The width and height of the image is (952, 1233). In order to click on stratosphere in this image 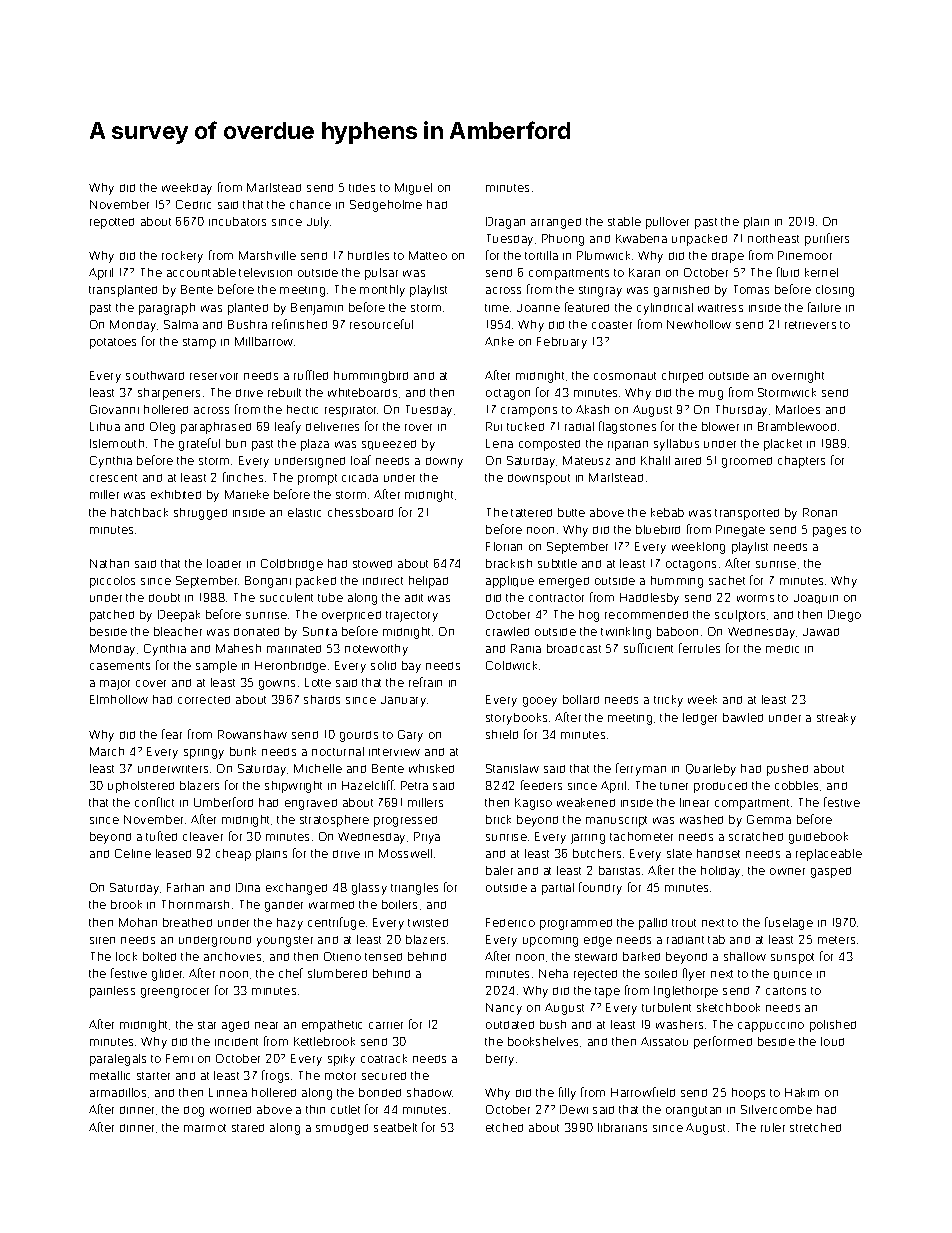, I will do `click(334, 821)`.
